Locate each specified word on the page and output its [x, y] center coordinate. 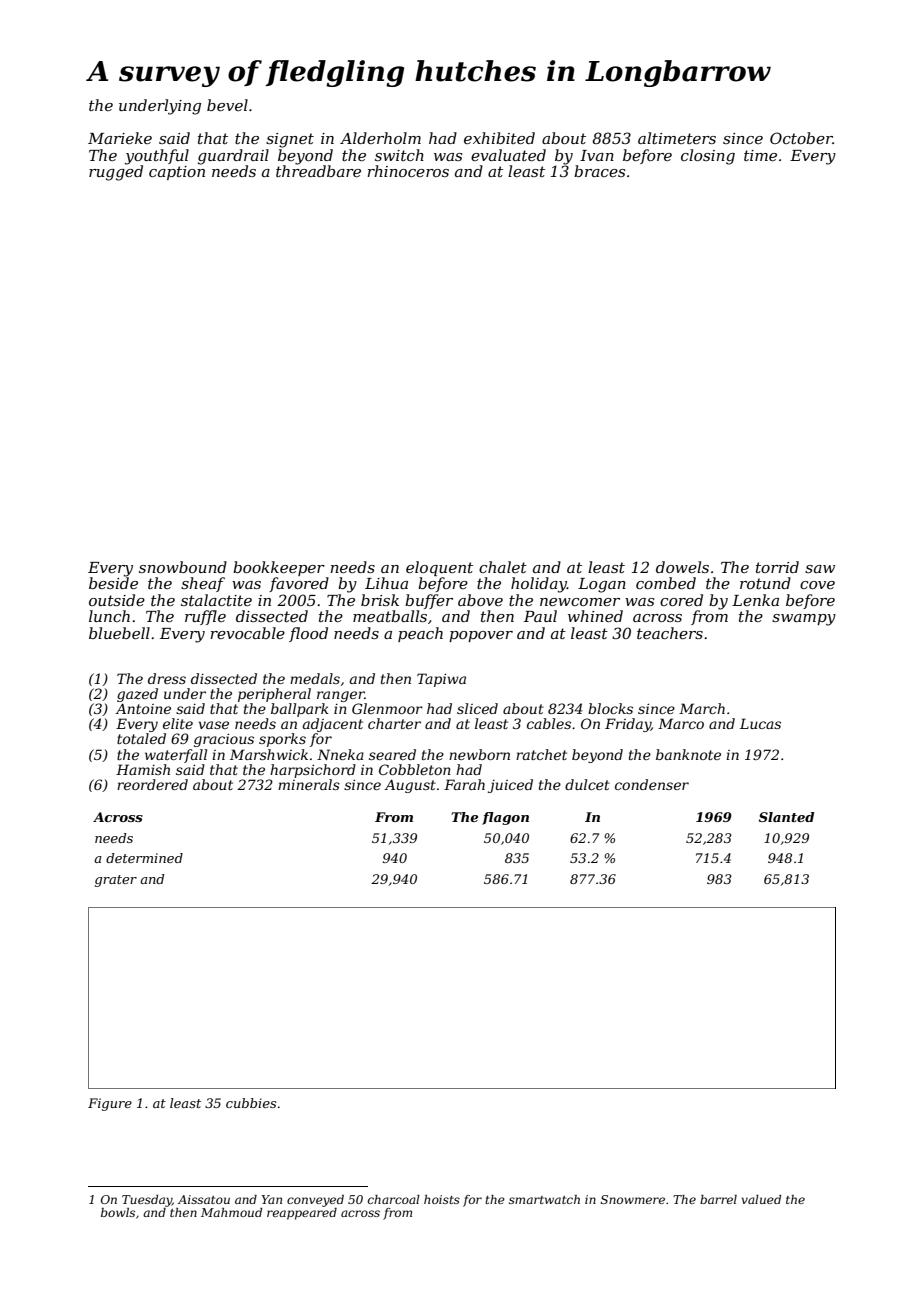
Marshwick [269, 754]
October [801, 138]
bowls [118, 1212]
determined [144, 858]
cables [549, 723]
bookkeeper [279, 568]
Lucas [760, 723]
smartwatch [544, 1199]
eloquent [439, 568]
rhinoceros [408, 171]
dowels [682, 567]
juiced [510, 786]
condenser [652, 784]
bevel [227, 105]
